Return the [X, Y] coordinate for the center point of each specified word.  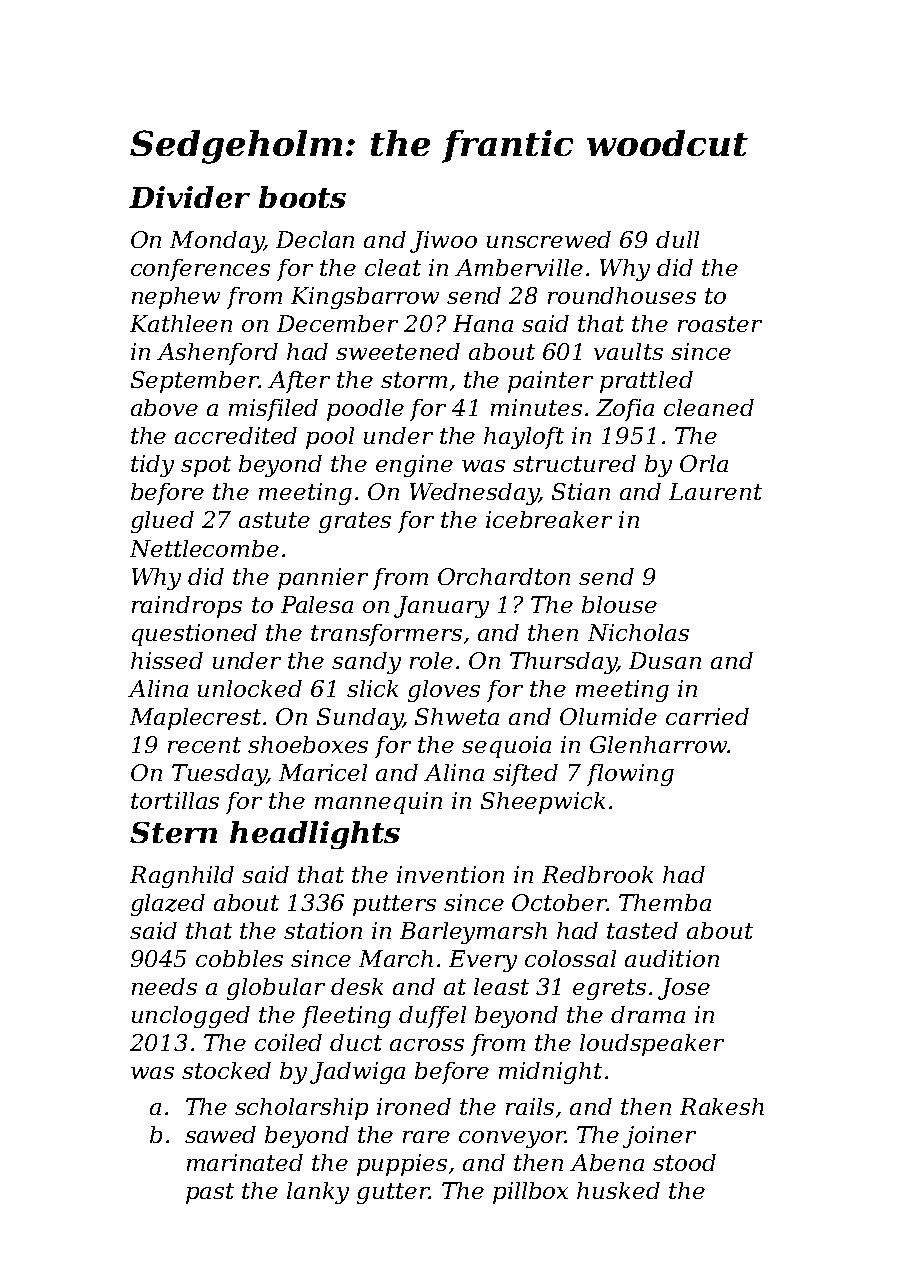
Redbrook [597, 874]
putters [394, 905]
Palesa [317, 604]
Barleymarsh [473, 933]
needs [164, 986]
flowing [630, 775]
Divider [189, 197]
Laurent [715, 491]
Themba [665, 902]
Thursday [563, 663]
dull [677, 239]
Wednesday [474, 494]
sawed [220, 1134]
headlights [315, 835]
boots [302, 197]
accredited [236, 435]
